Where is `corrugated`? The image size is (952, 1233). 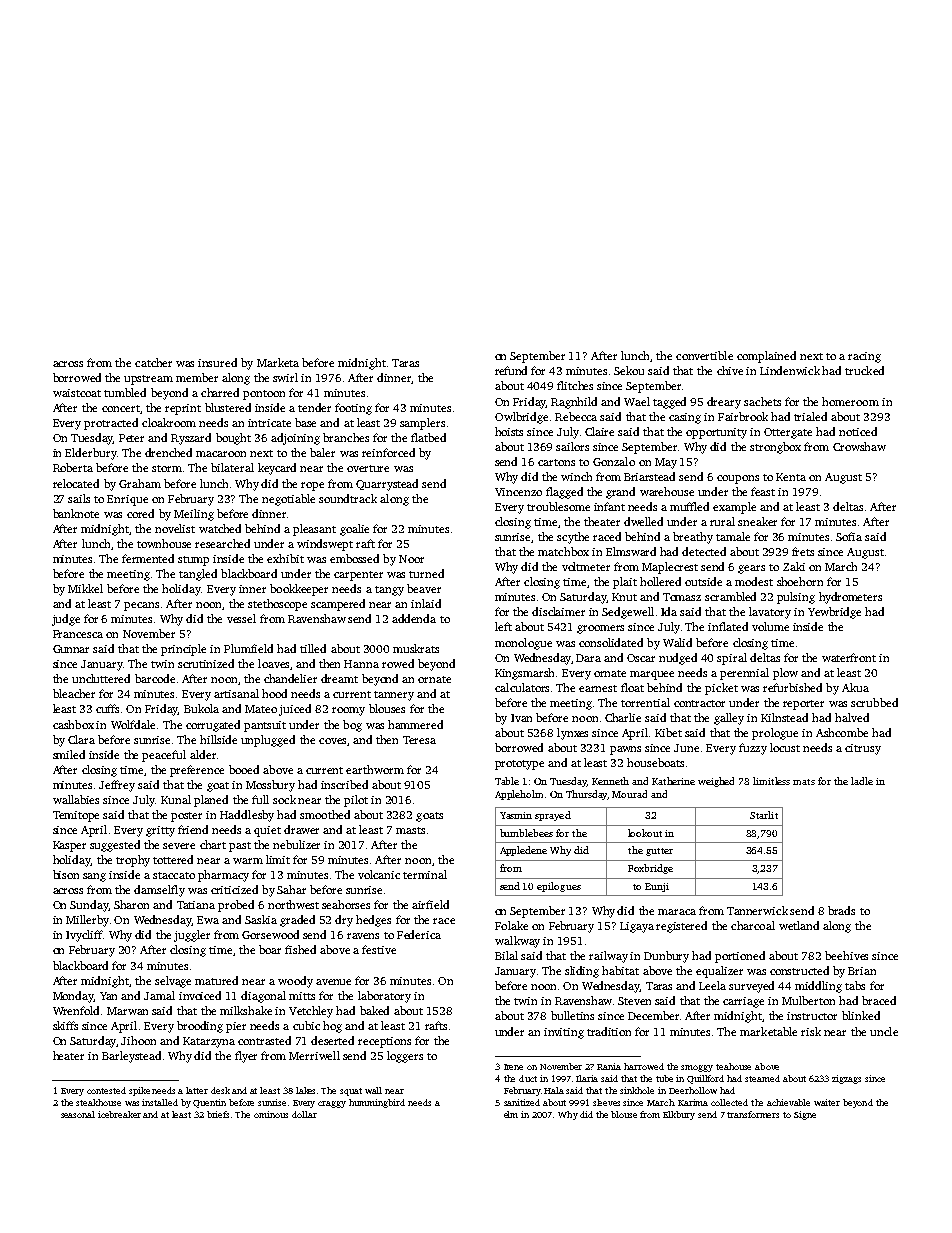
corrugated is located at coordinates (213, 726).
